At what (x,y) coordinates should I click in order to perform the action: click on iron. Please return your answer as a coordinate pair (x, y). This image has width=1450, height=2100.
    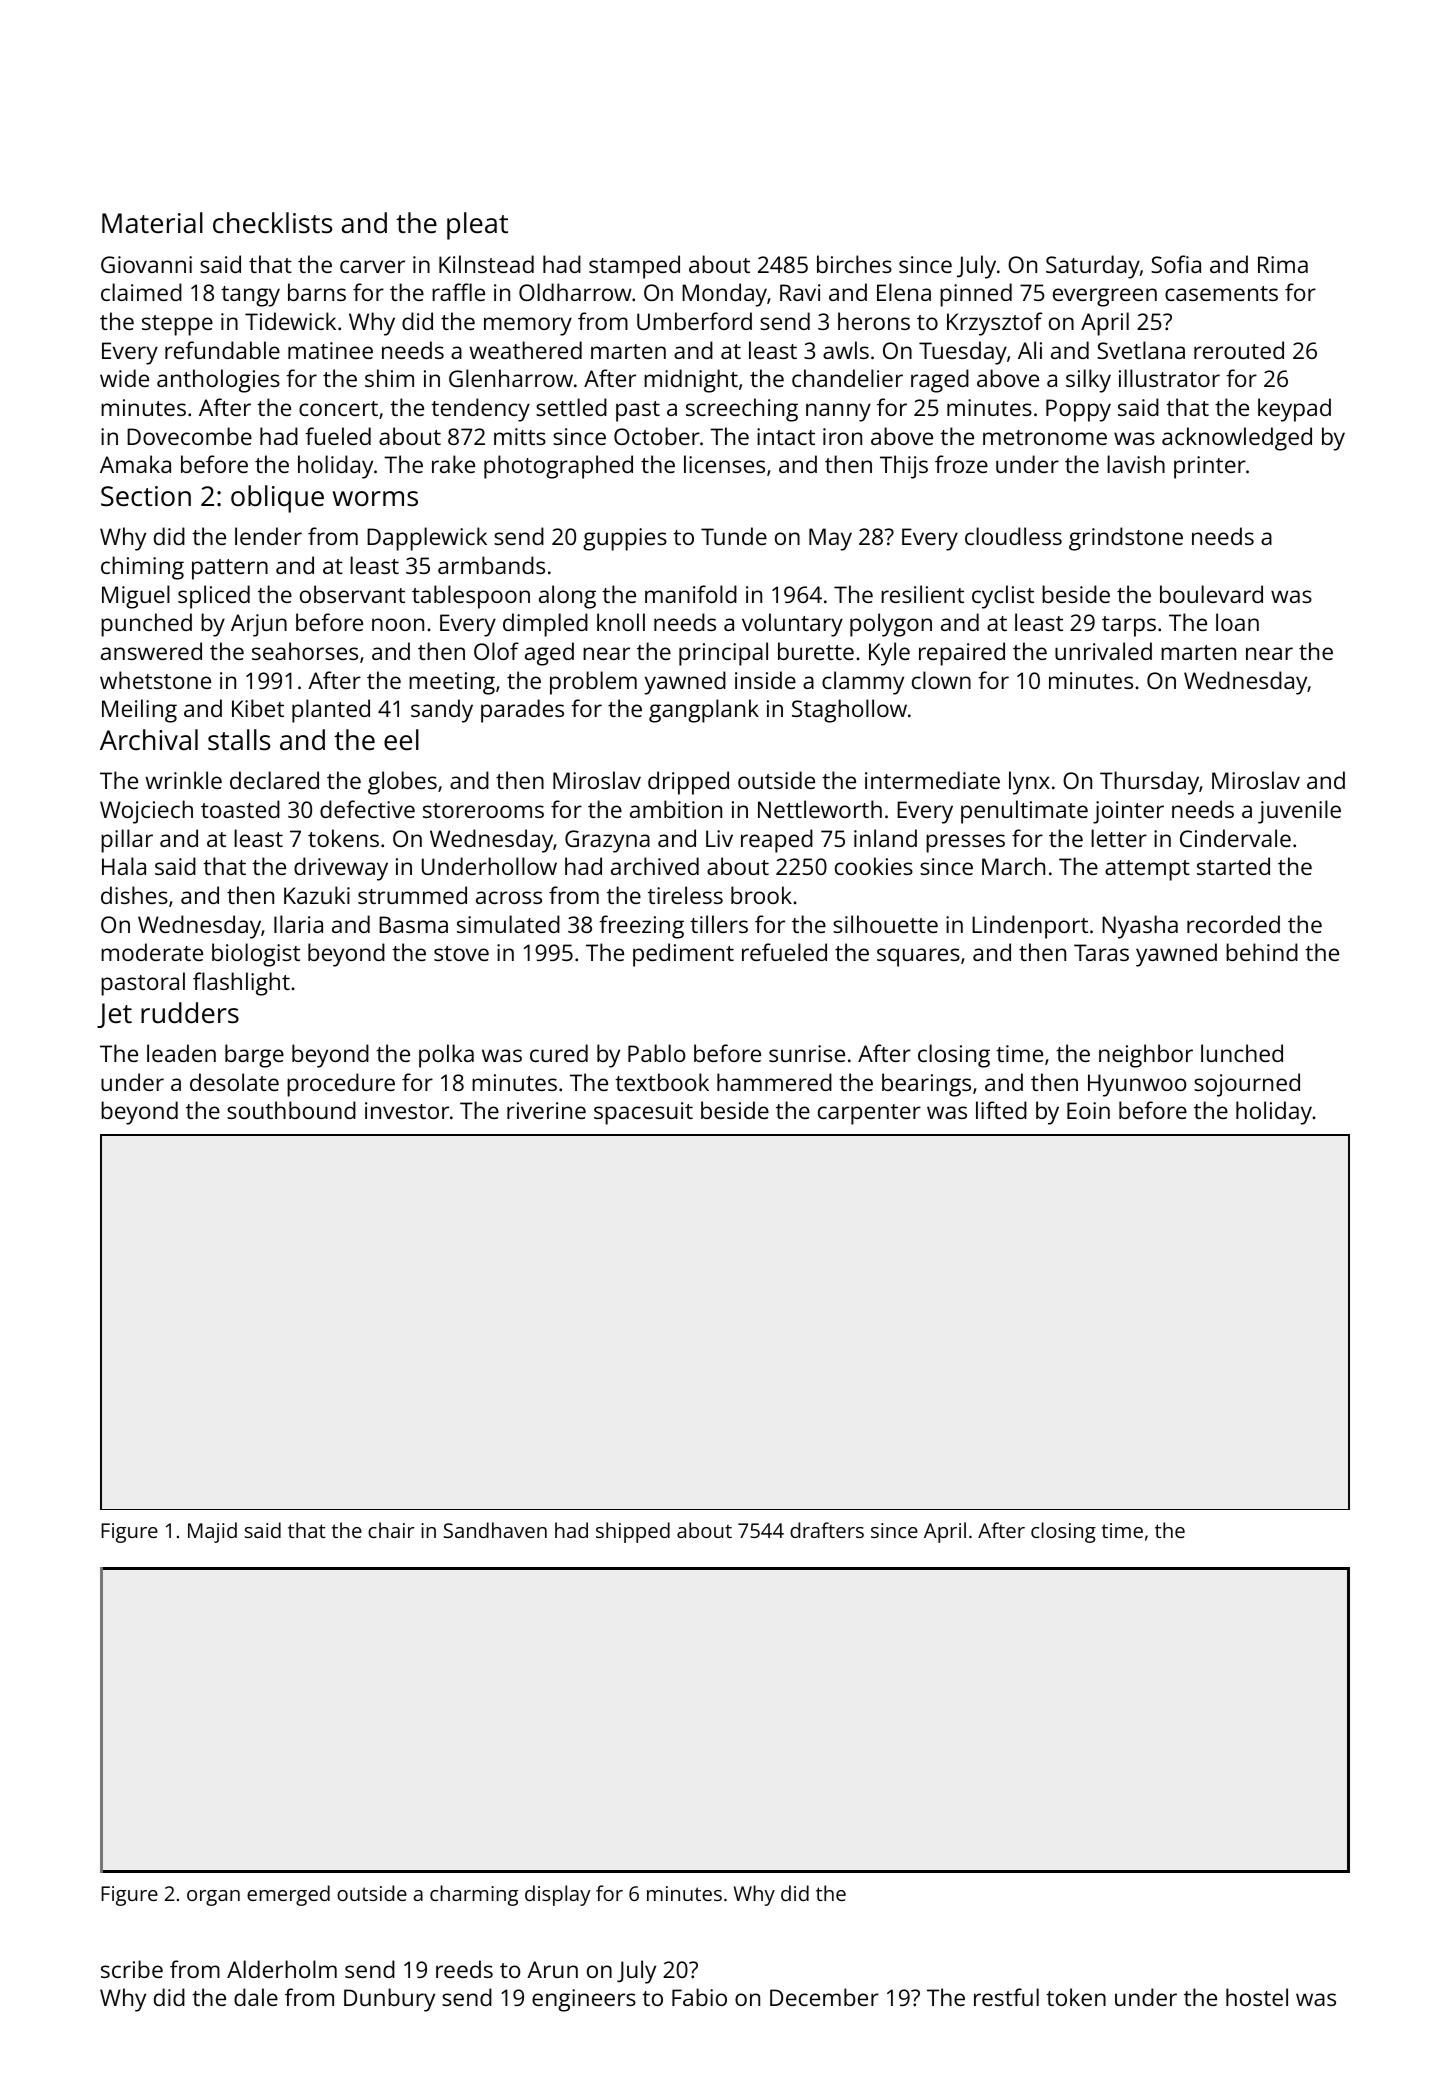
    Looking at the image, I should click on (842, 436).
